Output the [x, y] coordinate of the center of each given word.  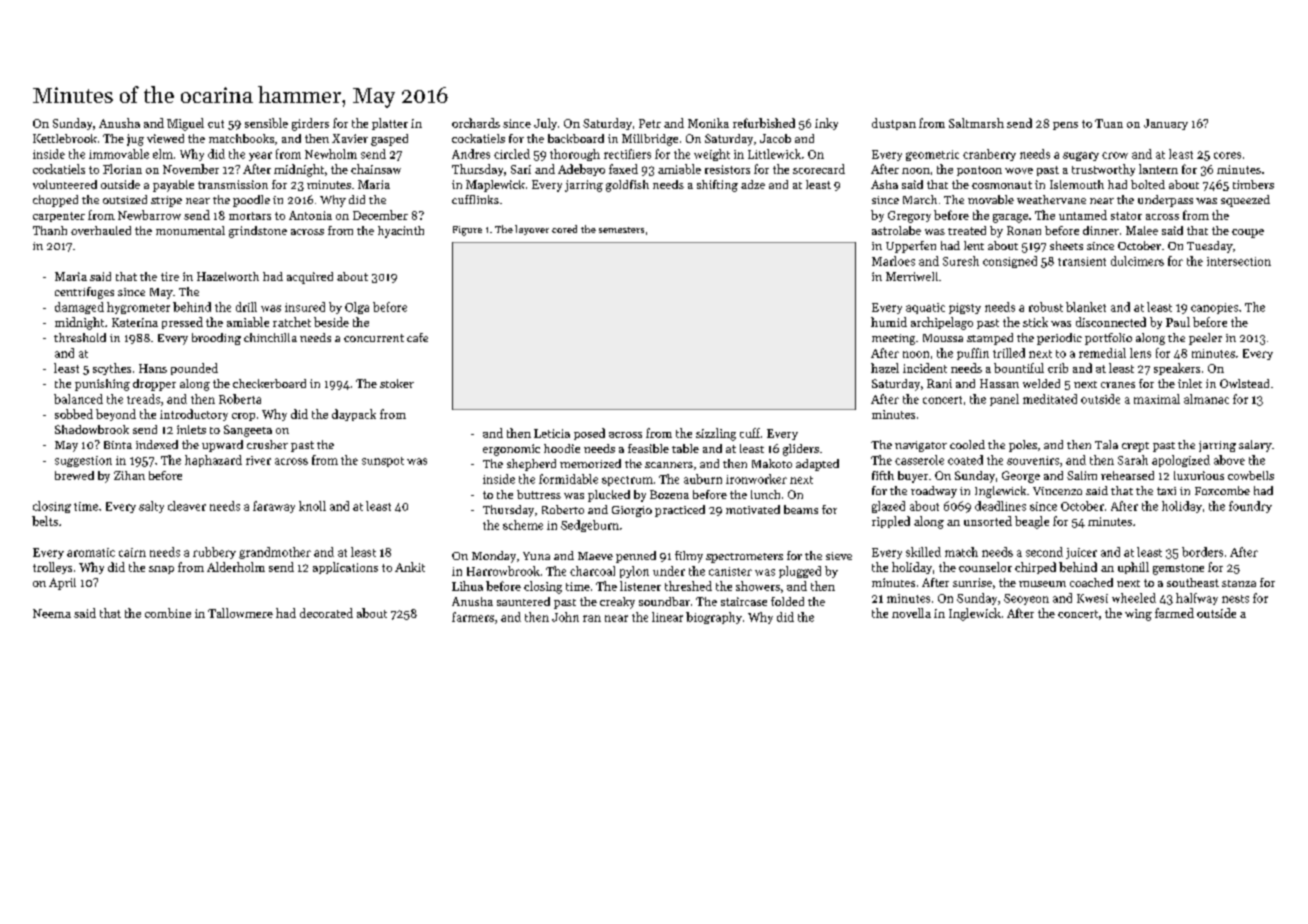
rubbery [214, 553]
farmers [473, 617]
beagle [1032, 522]
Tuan [1109, 123]
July [545, 124]
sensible [266, 123]
